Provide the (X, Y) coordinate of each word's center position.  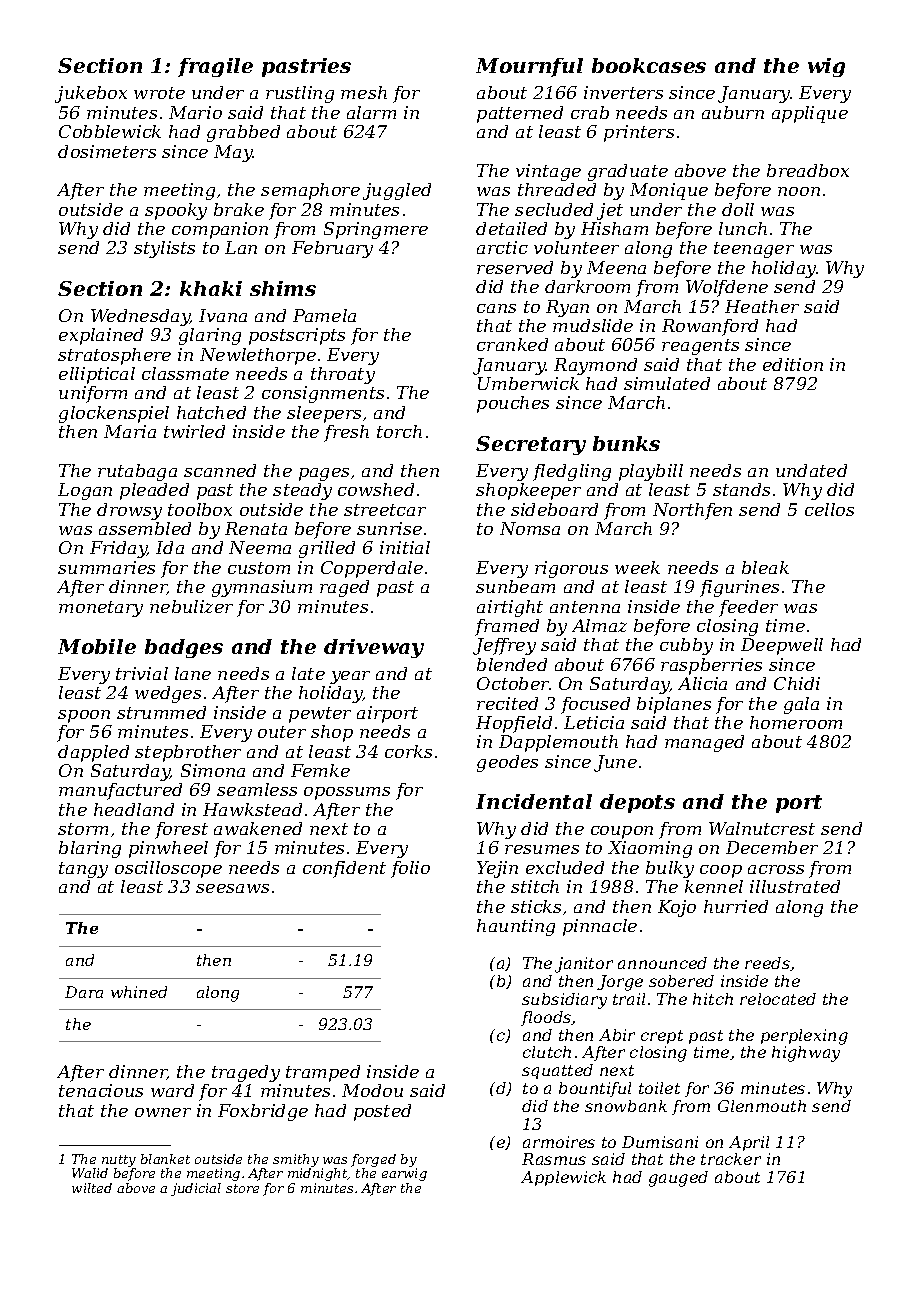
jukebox (91, 94)
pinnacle (600, 927)
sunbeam (515, 586)
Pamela (324, 315)
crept (662, 1037)
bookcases (649, 65)
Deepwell (782, 646)
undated (811, 470)
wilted (92, 1188)
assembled (145, 528)
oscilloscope (168, 869)
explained (101, 336)
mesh (364, 92)
